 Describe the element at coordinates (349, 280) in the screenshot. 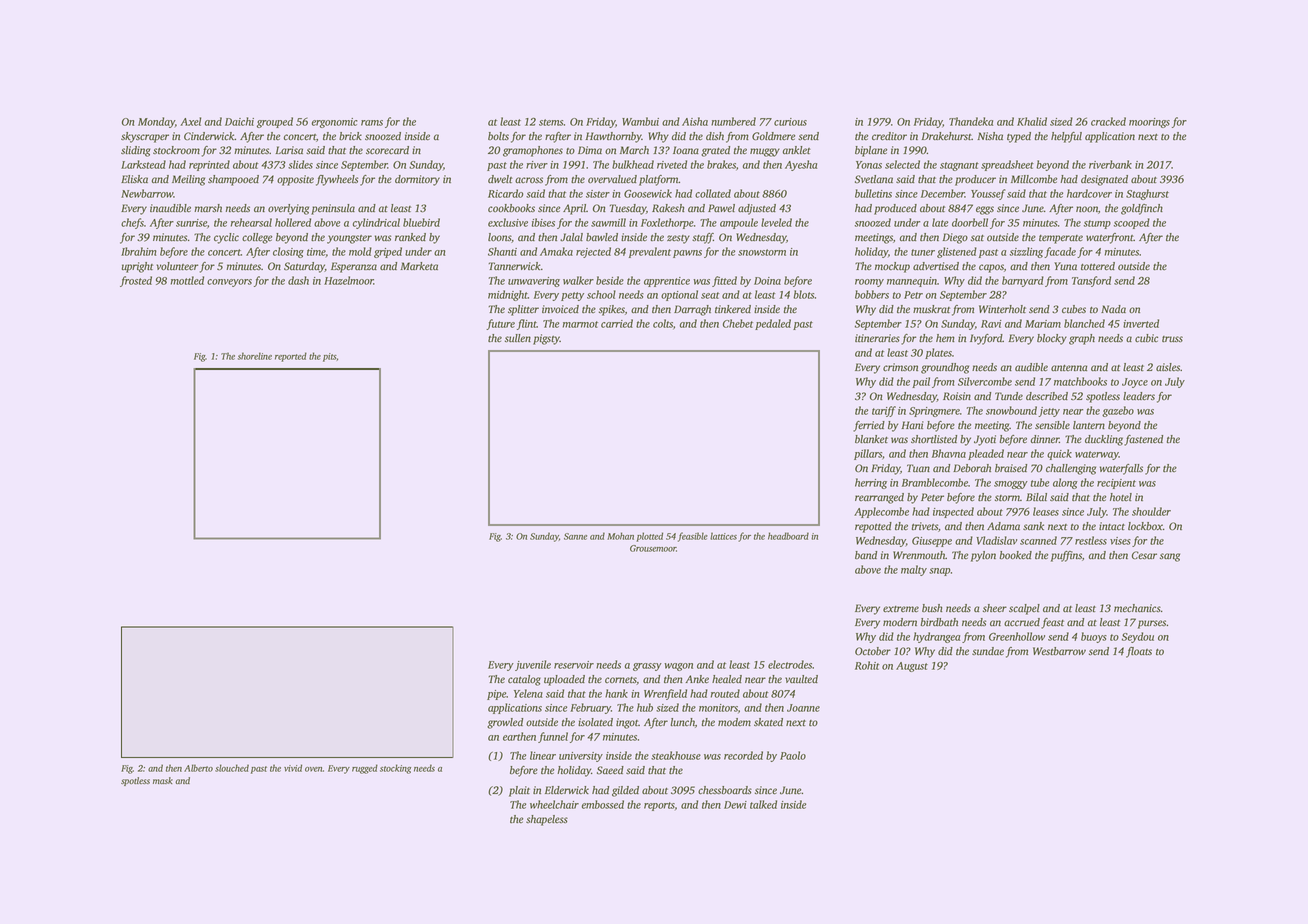

I see `Hazelmoor` at that location.
